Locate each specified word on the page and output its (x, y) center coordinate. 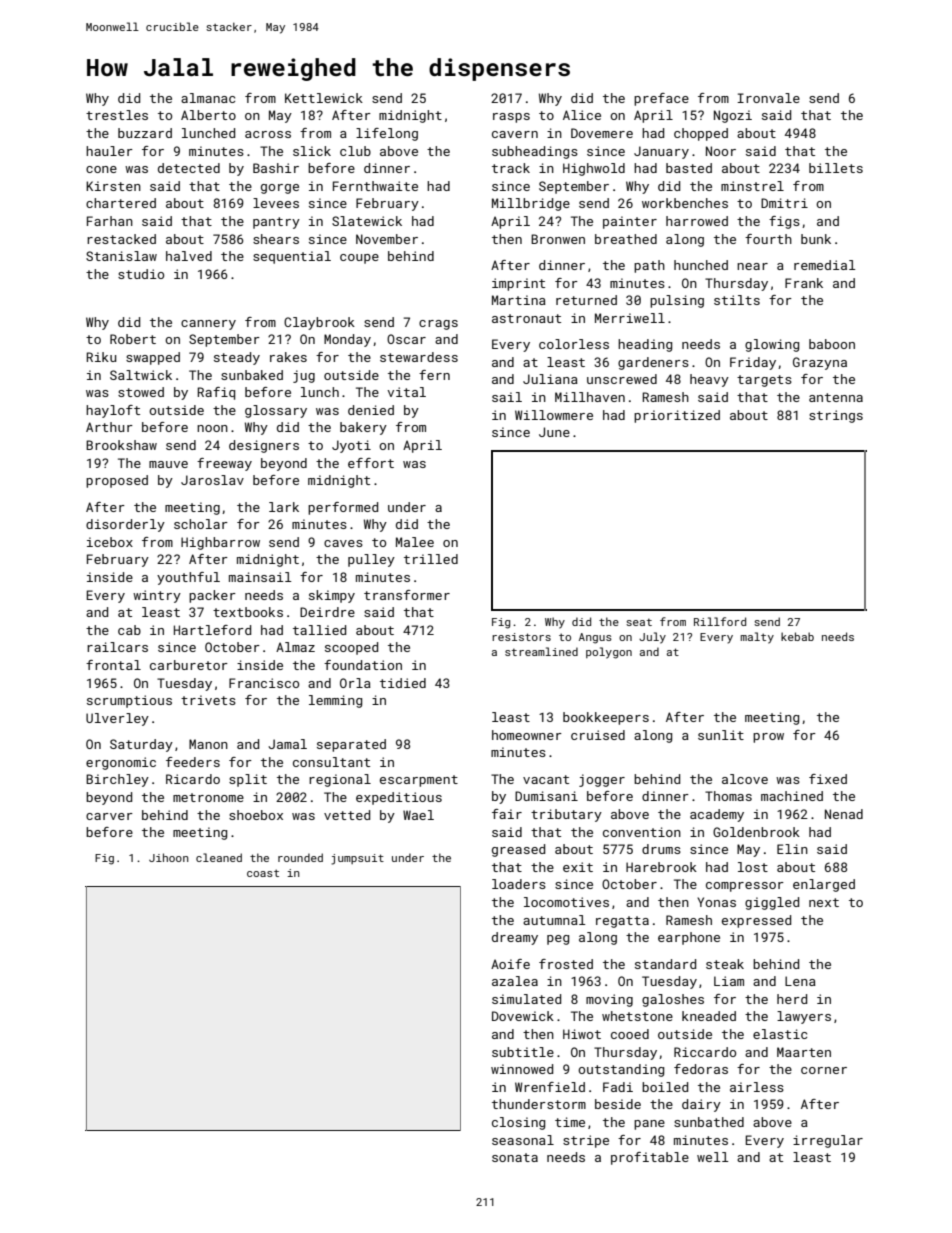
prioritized (677, 416)
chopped (701, 134)
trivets (208, 700)
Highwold (594, 169)
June (554, 432)
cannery (208, 325)
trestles (117, 115)
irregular (828, 1141)
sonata (515, 1157)
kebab (797, 636)
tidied (403, 683)
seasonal (523, 1140)
